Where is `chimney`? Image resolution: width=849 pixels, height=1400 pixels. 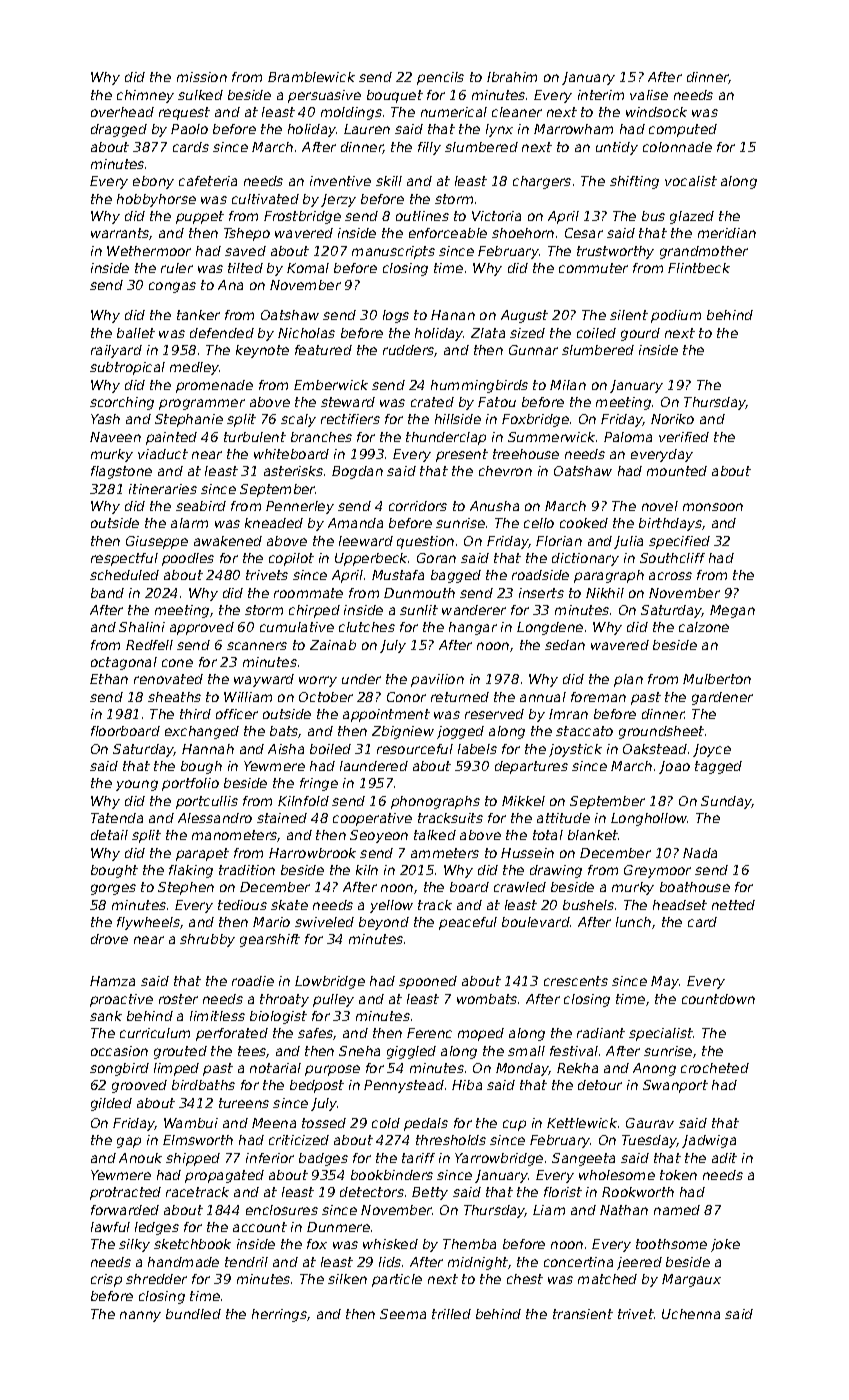 chimney is located at coordinates (145, 96).
